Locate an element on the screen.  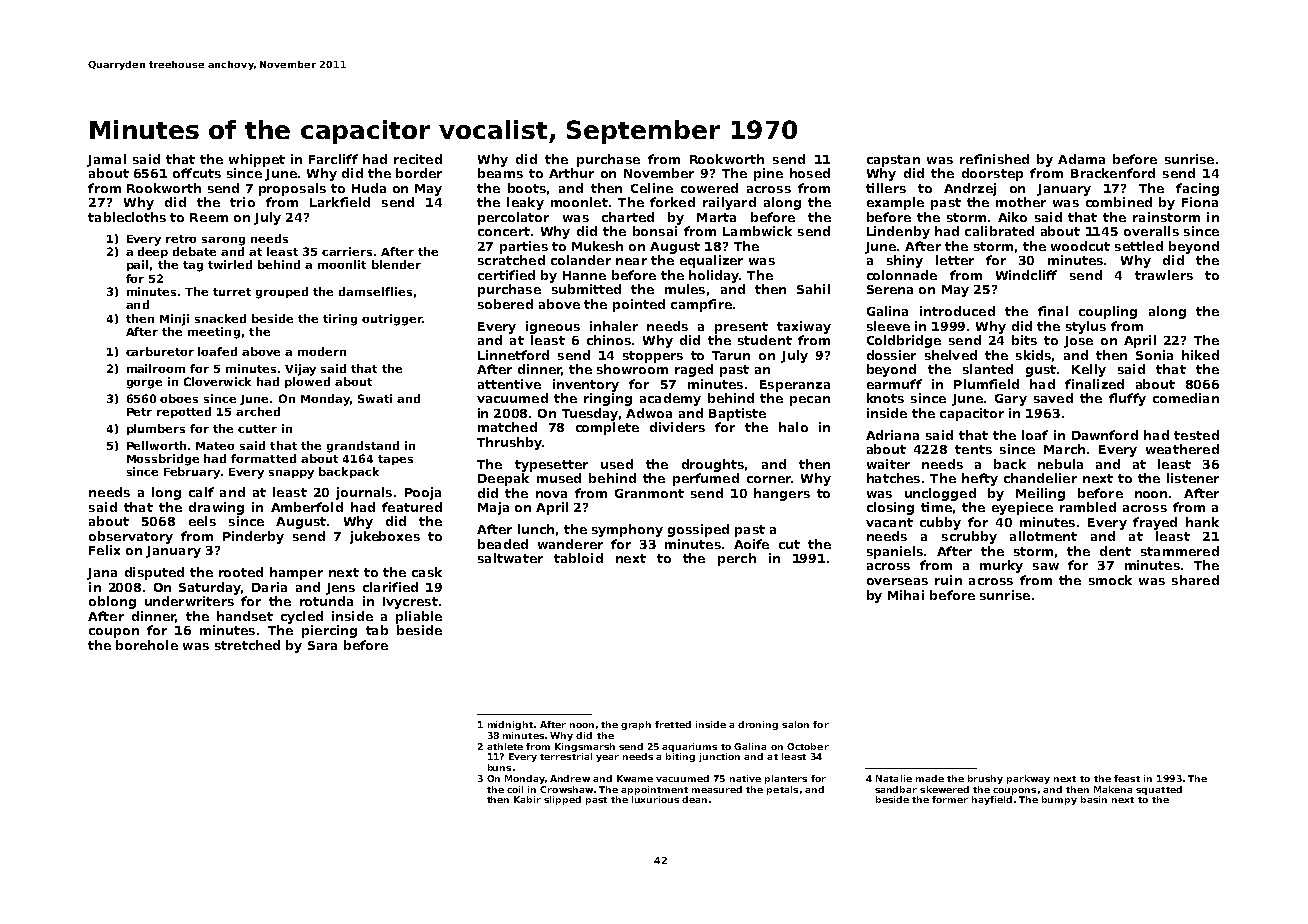
bumpy is located at coordinates (1059, 800).
